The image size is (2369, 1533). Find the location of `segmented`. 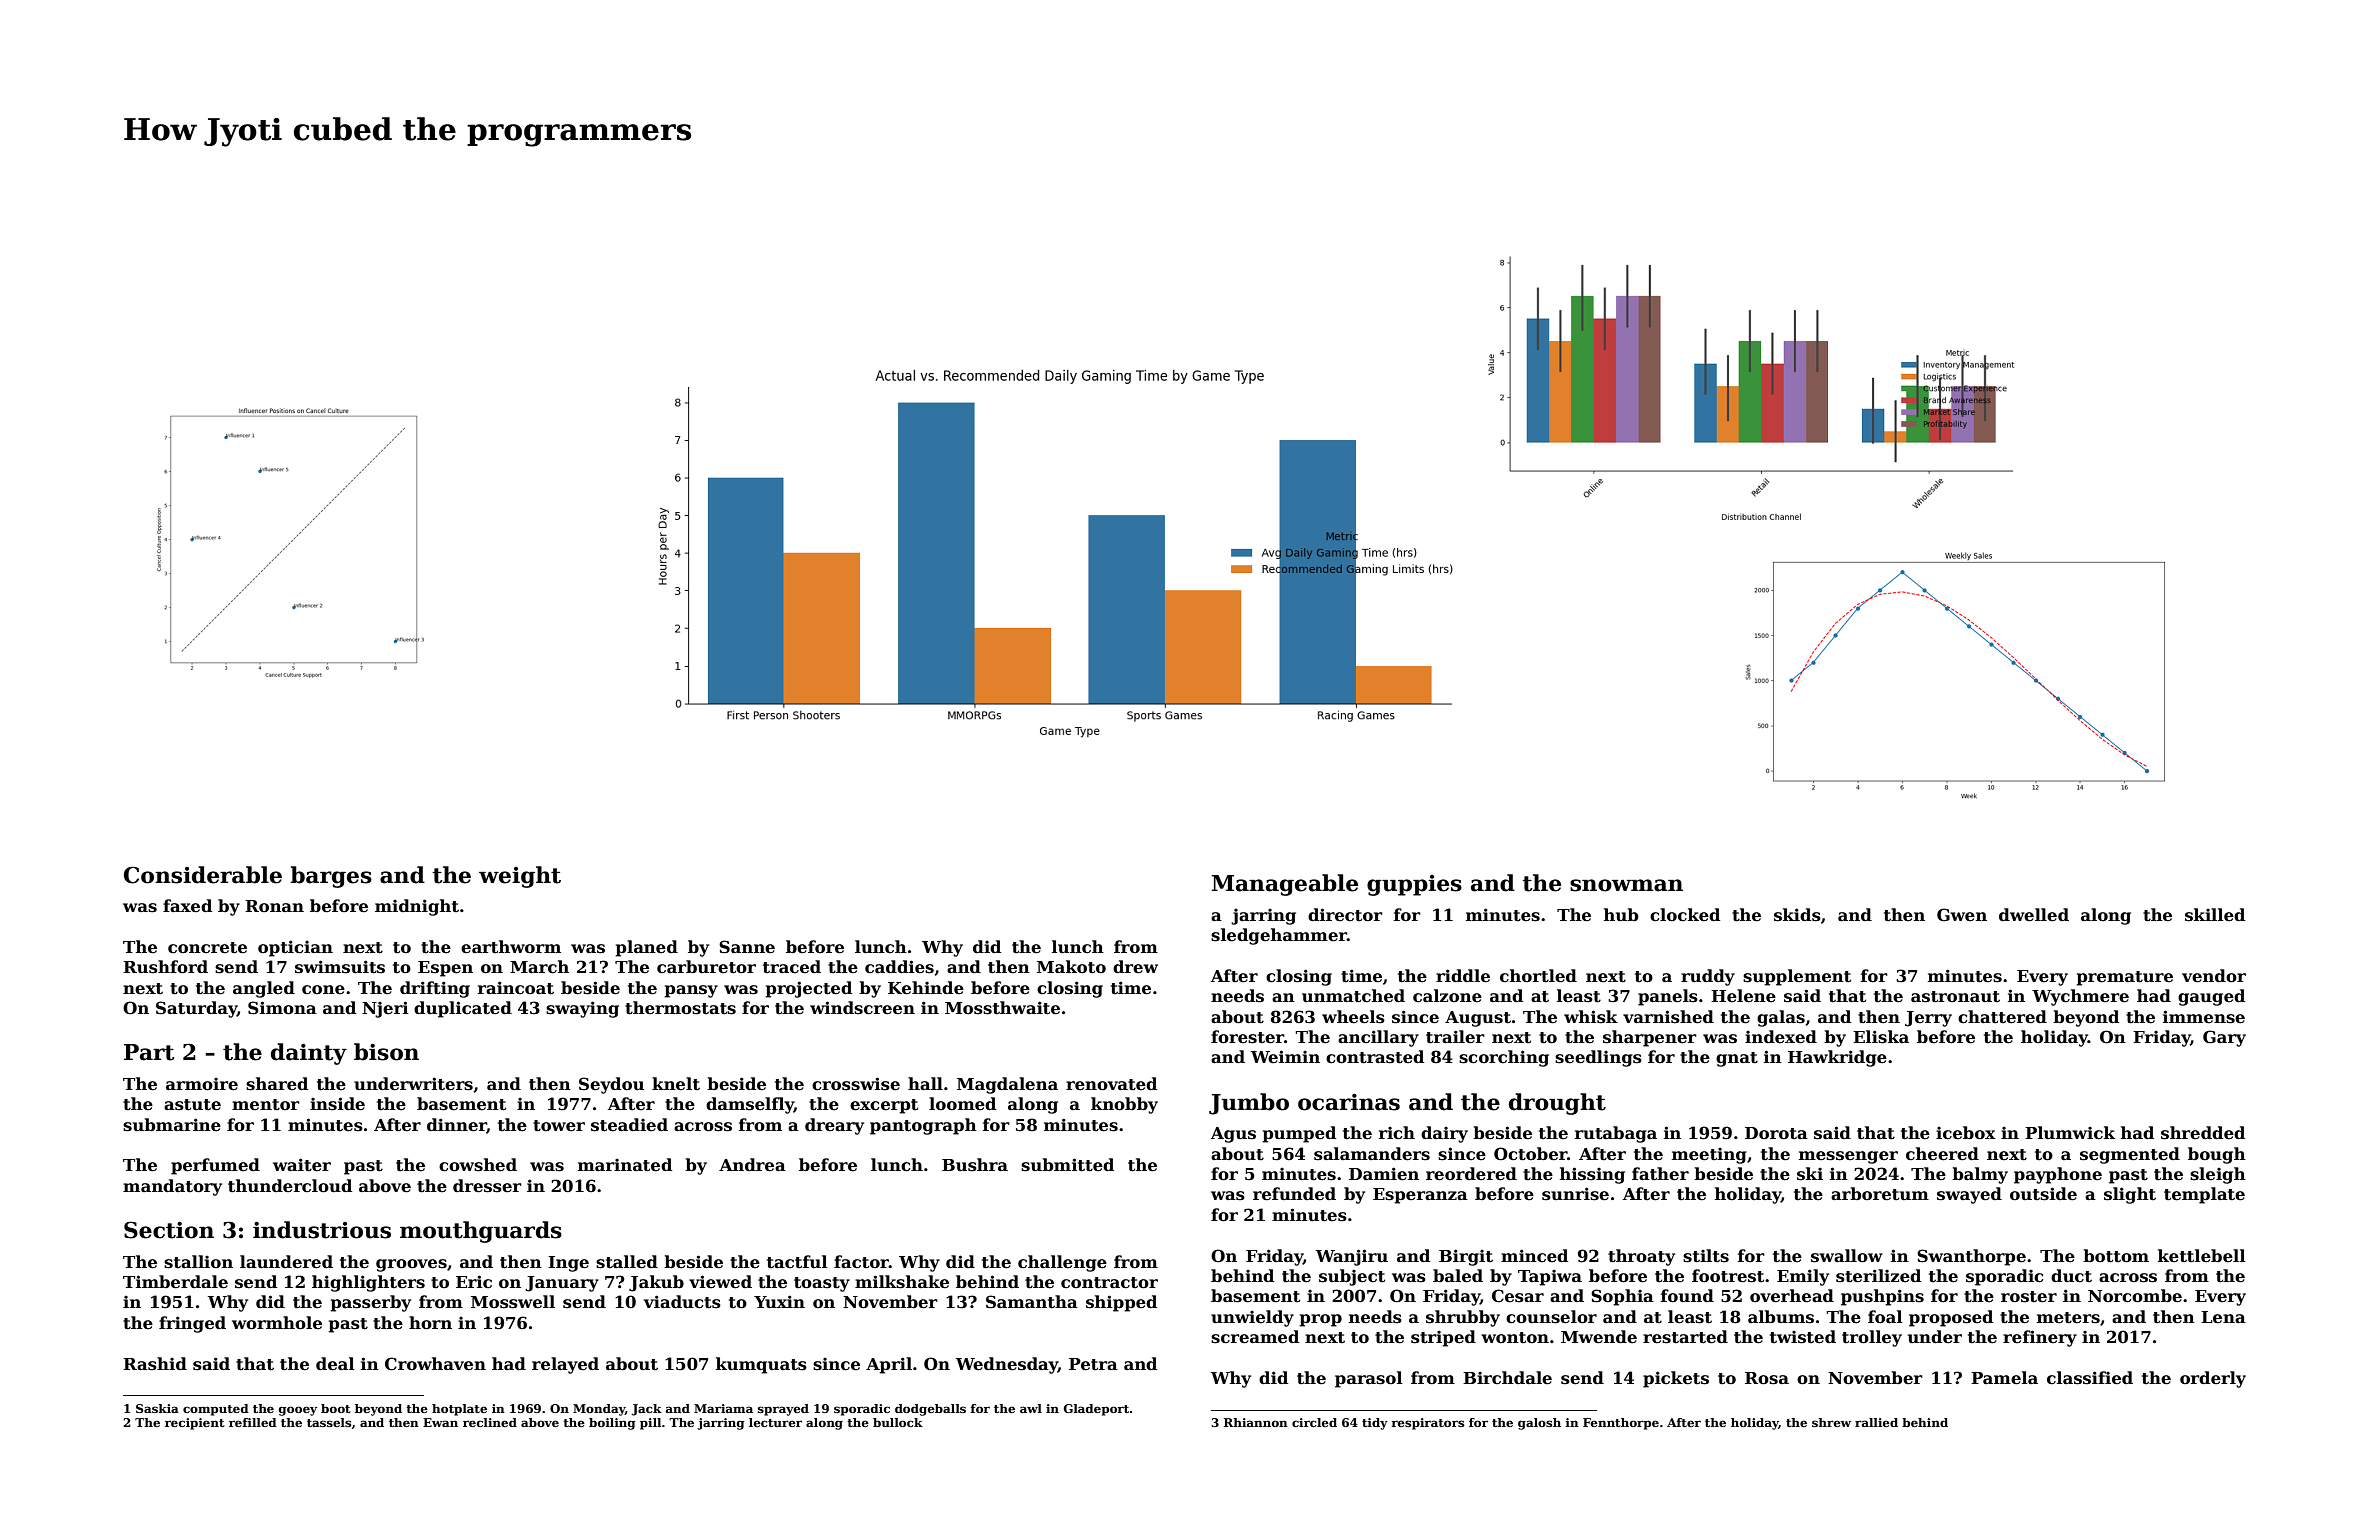

segmented is located at coordinates (2130, 1155).
